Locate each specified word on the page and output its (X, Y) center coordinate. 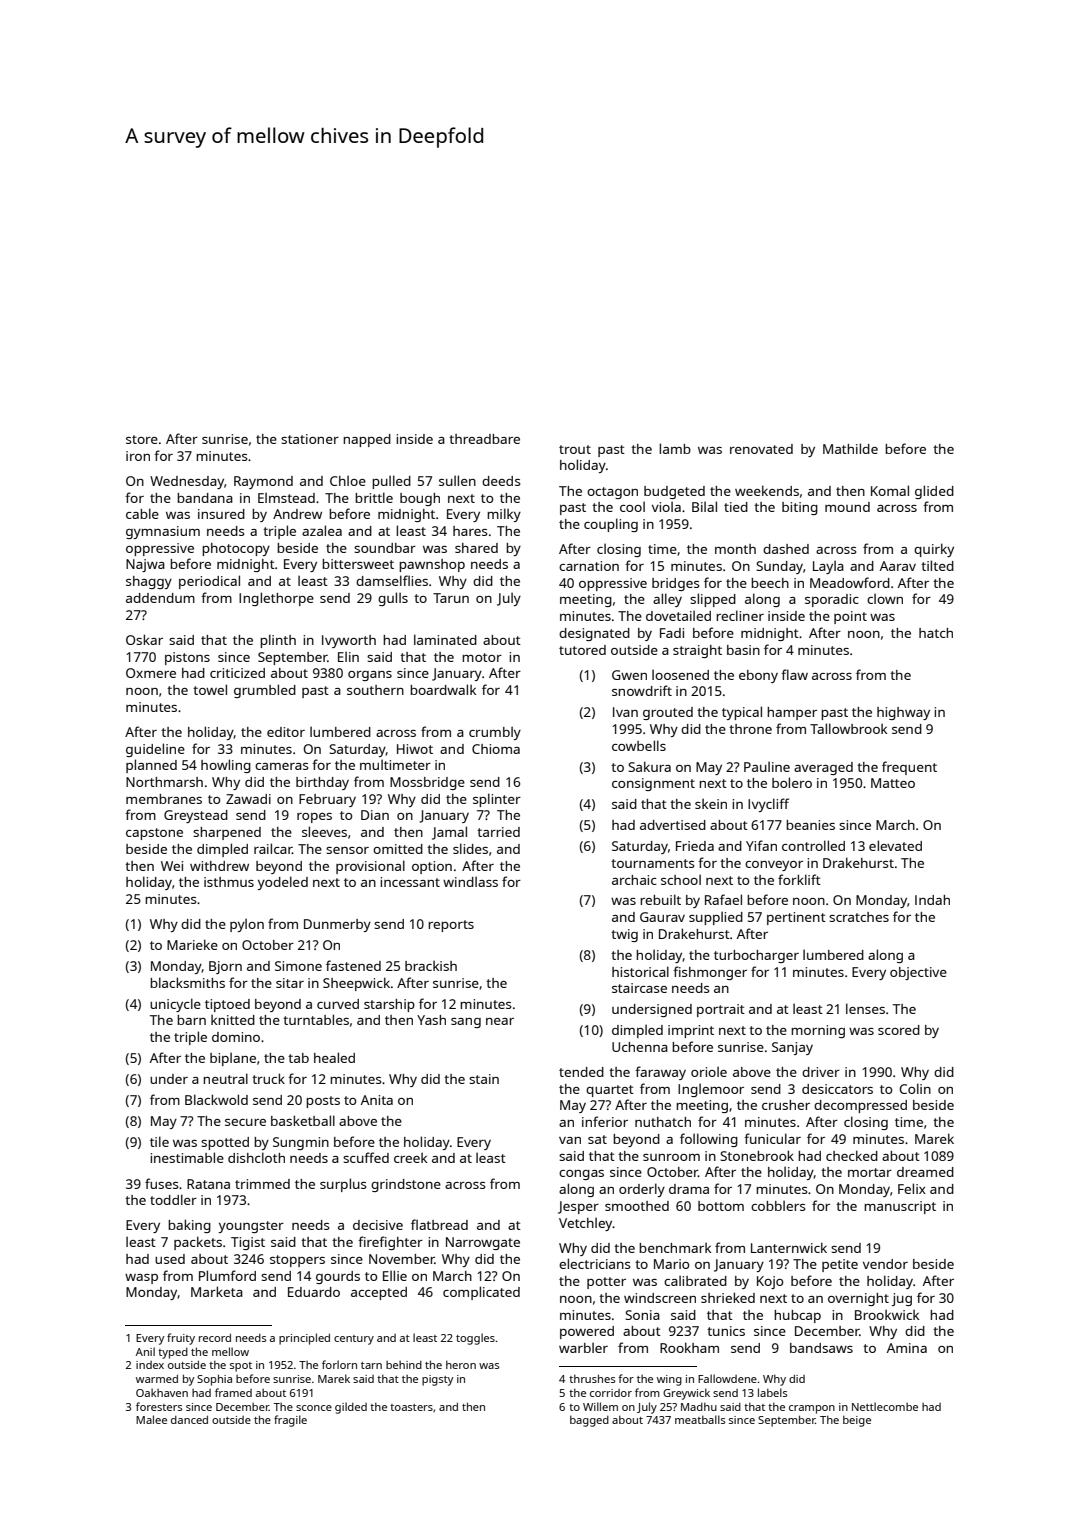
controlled (813, 845)
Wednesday (187, 482)
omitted (398, 849)
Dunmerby (337, 925)
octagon (612, 493)
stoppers (297, 1261)
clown (885, 598)
